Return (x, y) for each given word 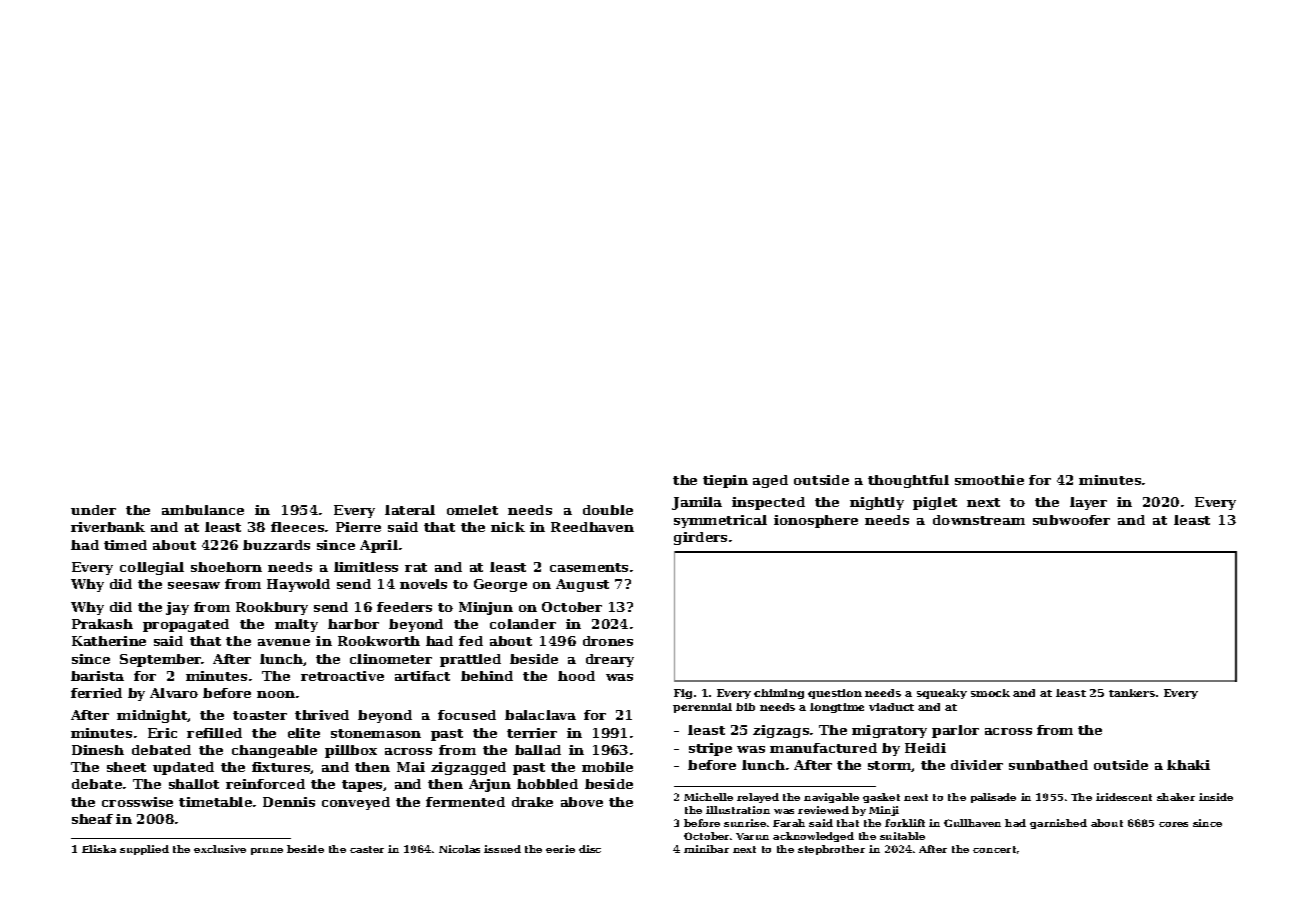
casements (589, 567)
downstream (979, 520)
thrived (322, 715)
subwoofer (1071, 520)
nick (508, 527)
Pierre (358, 527)
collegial (152, 568)
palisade (993, 798)
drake (532, 802)
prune (267, 851)
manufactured (823, 748)
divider (977, 765)
